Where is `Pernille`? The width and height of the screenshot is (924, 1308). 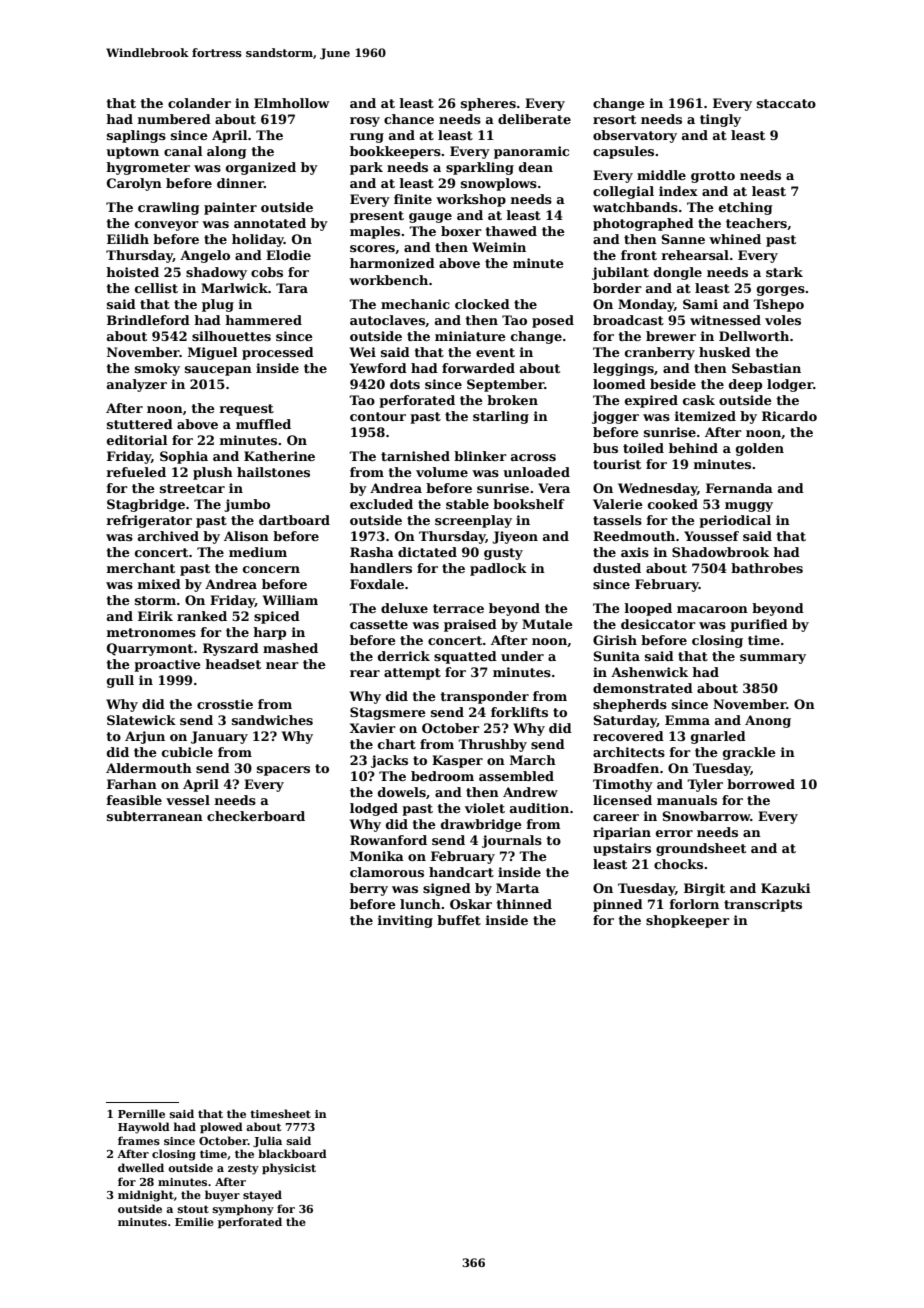
Pernille is located at coordinates (141, 1113).
